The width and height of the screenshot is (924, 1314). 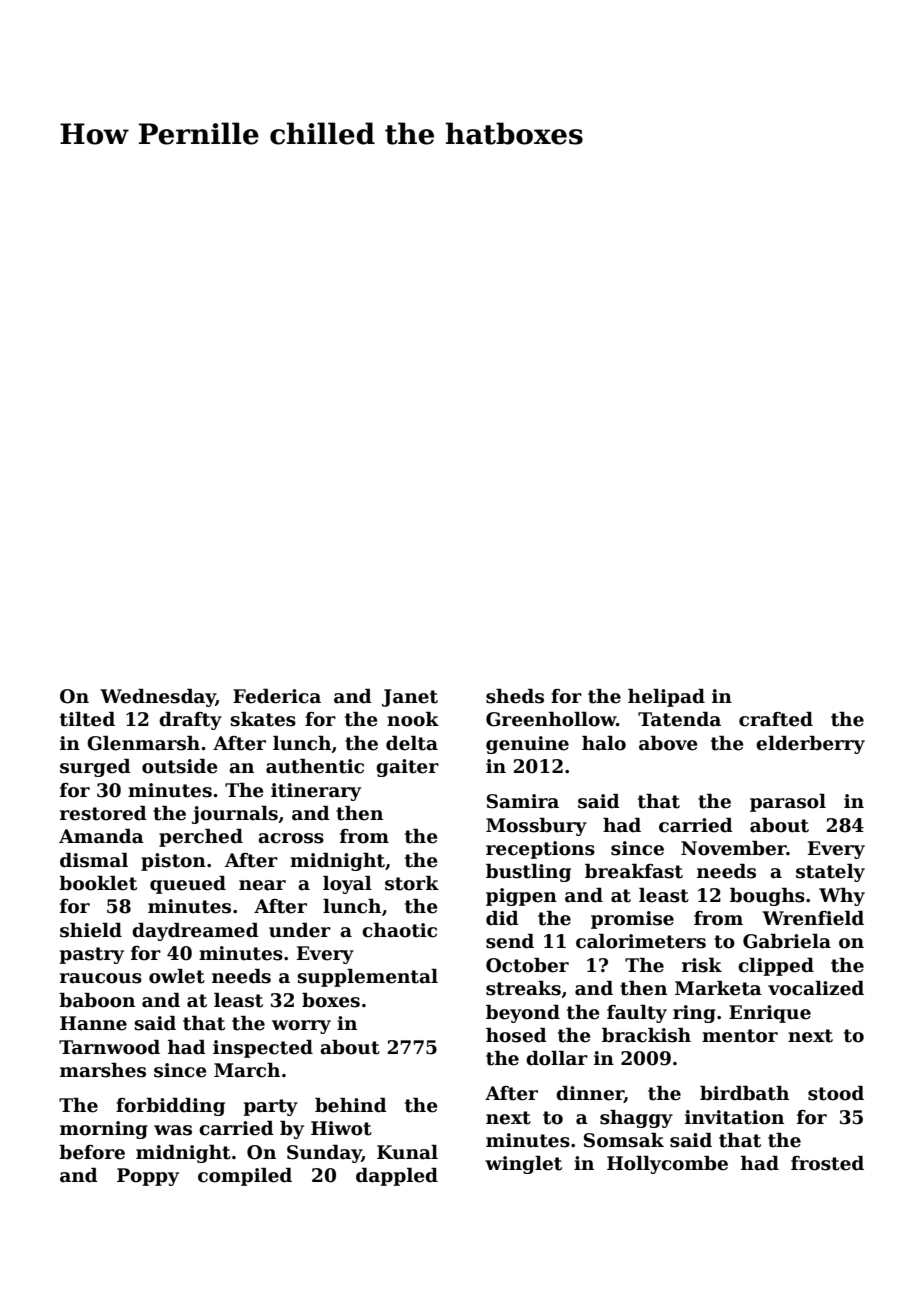 What do you see at coordinates (397, 1177) in the screenshot?
I see `dappled` at bounding box center [397, 1177].
